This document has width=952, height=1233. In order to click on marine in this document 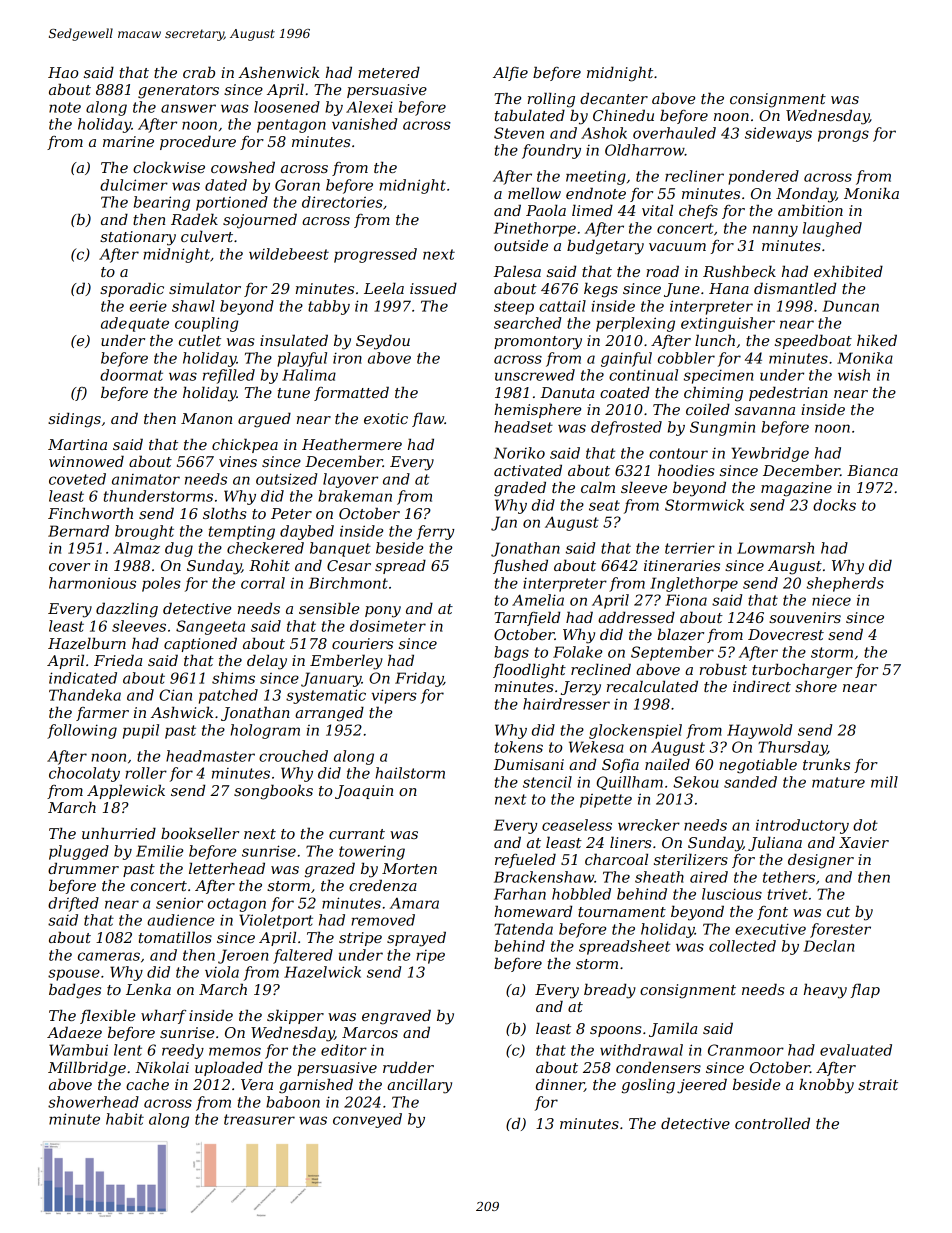, I will do `click(128, 141)`.
